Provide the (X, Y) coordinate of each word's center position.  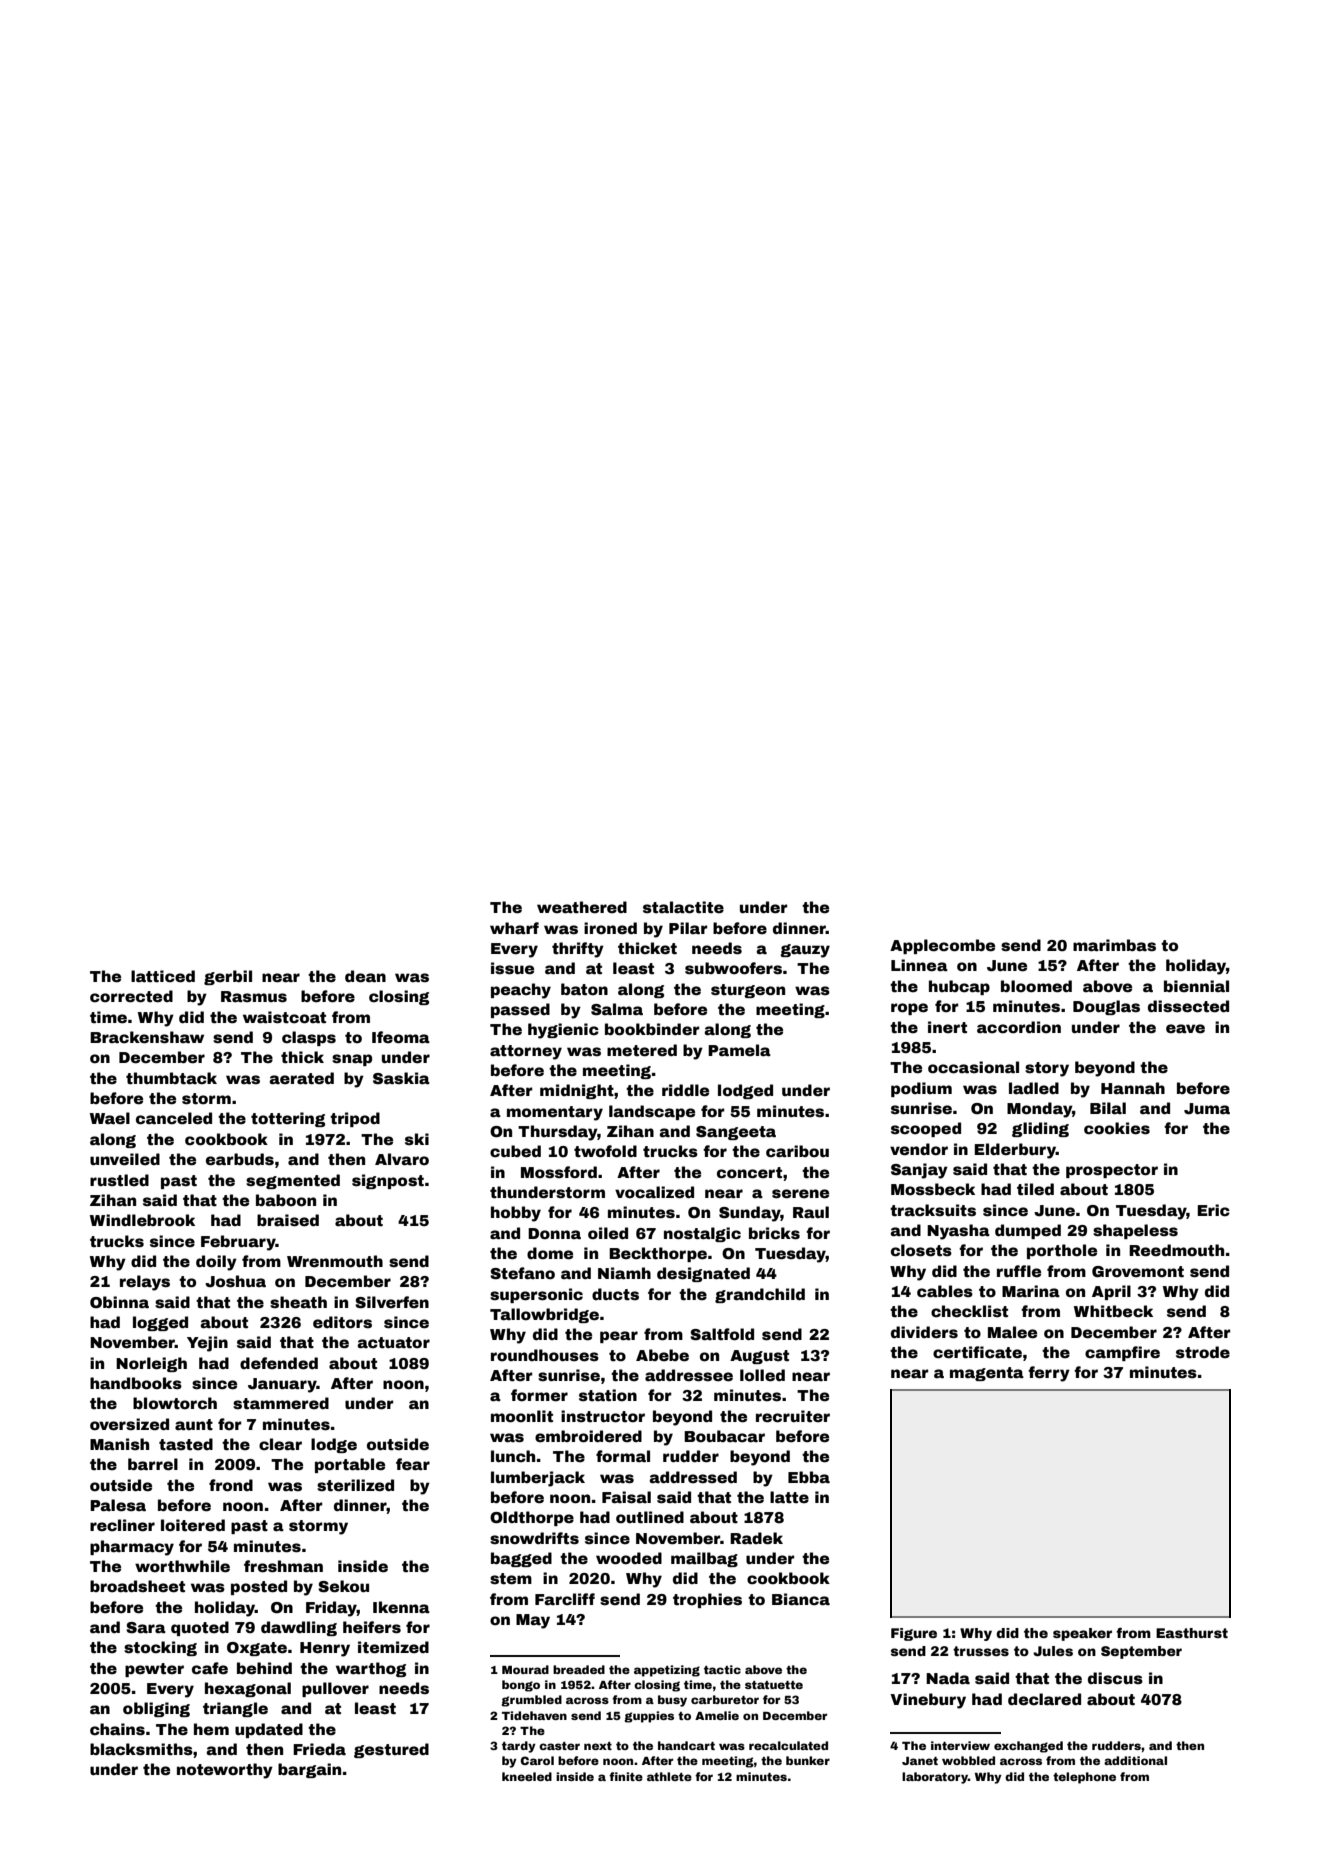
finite (626, 1776)
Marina (1031, 1291)
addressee (689, 1375)
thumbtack (171, 1078)
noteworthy (225, 1771)
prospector (1112, 1171)
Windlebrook (142, 1220)
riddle (685, 1090)
